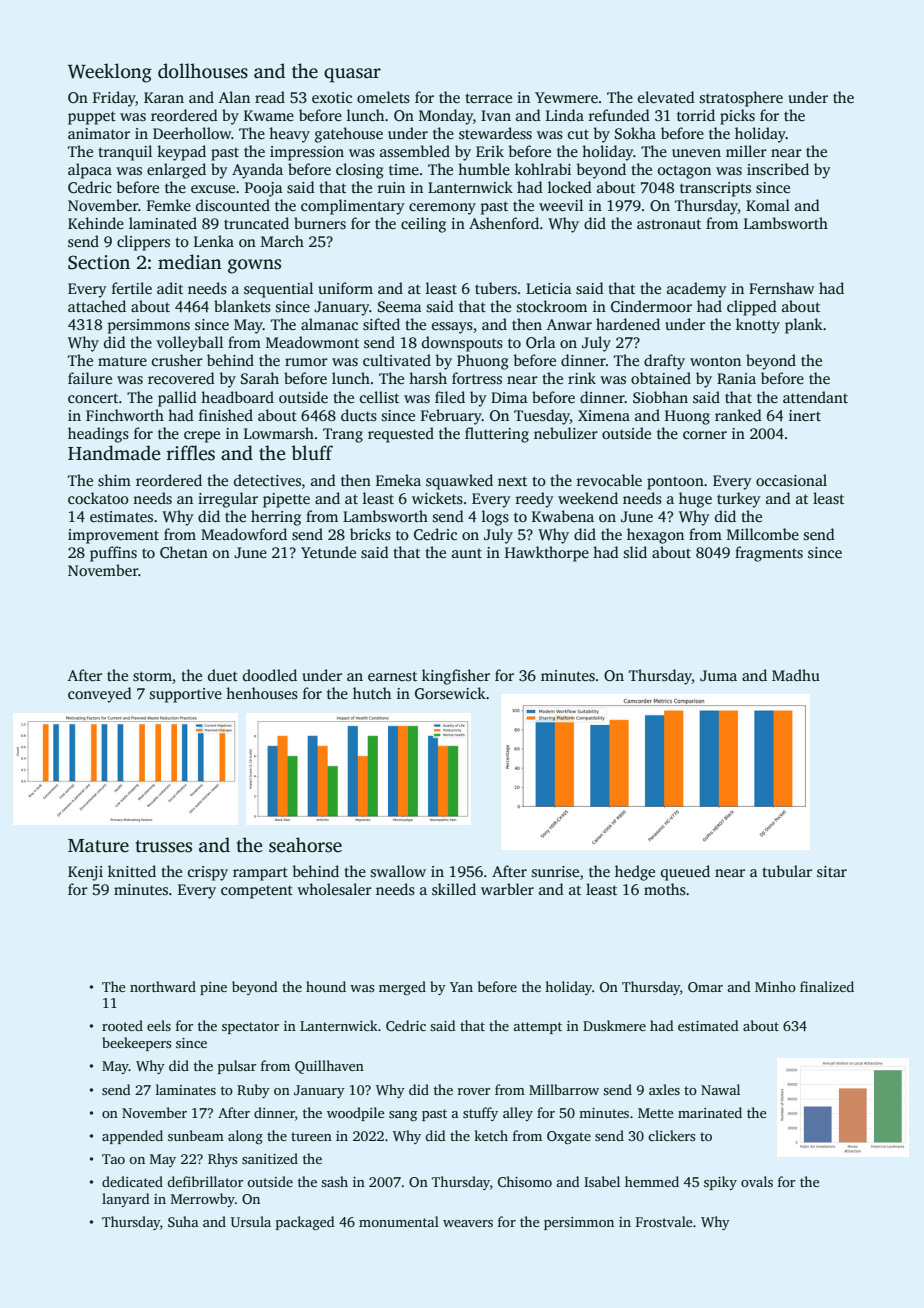 This image has height=1308, width=924. I want to click on failure, so click(90, 378).
